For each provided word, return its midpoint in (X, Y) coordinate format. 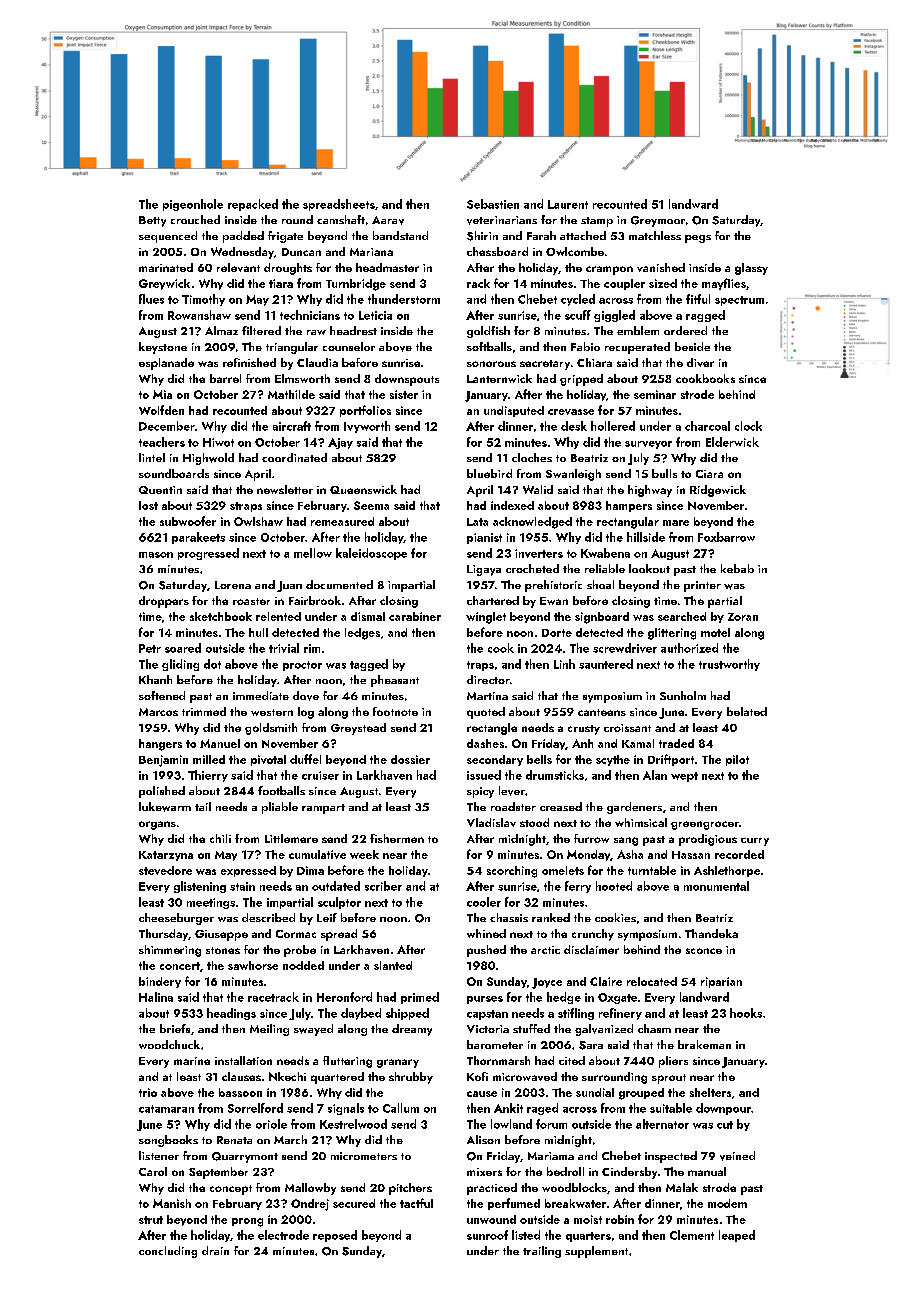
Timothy (203, 300)
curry (755, 842)
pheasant (395, 681)
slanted (393, 965)
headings (231, 1014)
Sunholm (683, 695)
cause (482, 1094)
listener (159, 1155)
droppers (164, 602)
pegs (698, 239)
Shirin (482, 236)
